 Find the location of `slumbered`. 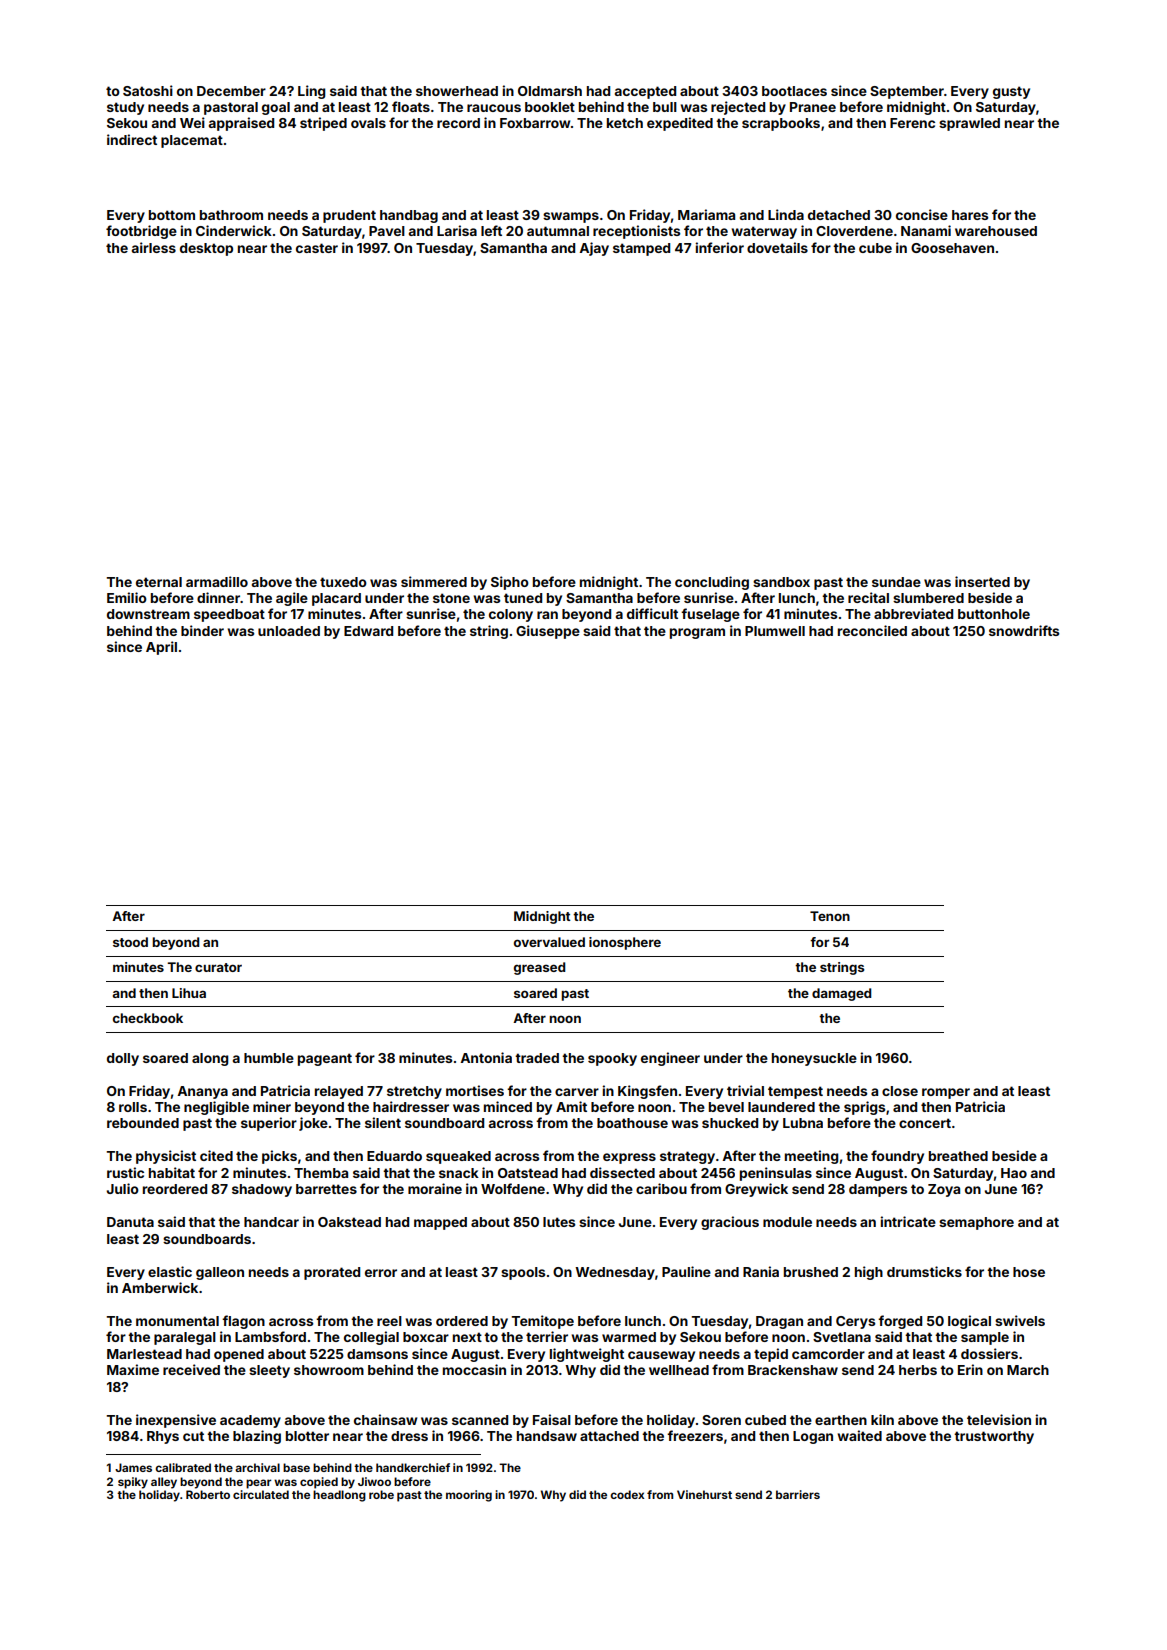

slumbered is located at coordinates (928, 598).
